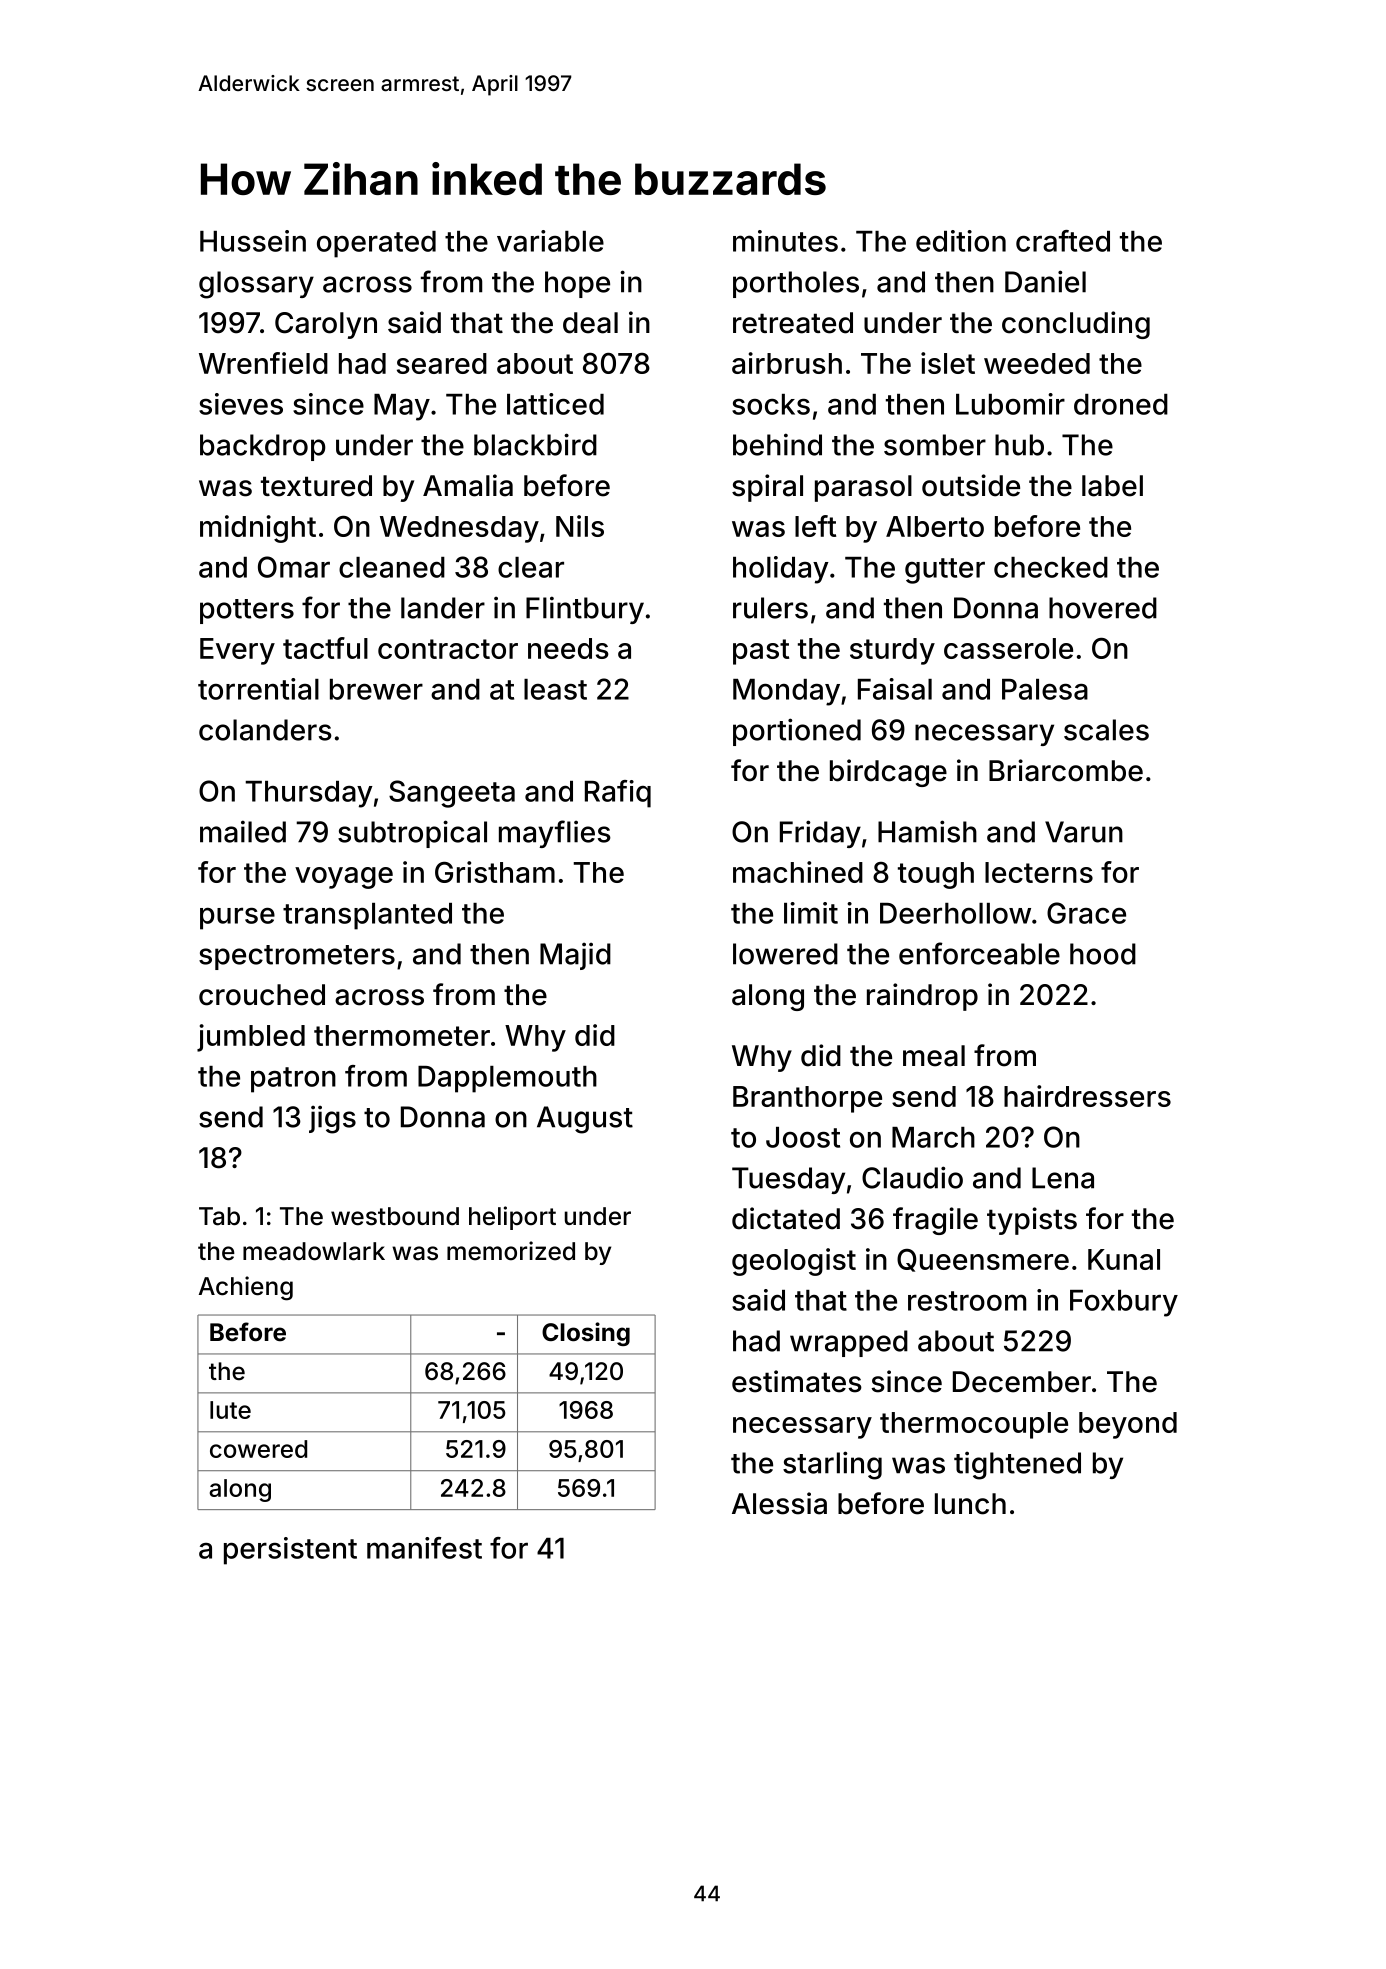  I want to click on manifest, so click(424, 1548).
